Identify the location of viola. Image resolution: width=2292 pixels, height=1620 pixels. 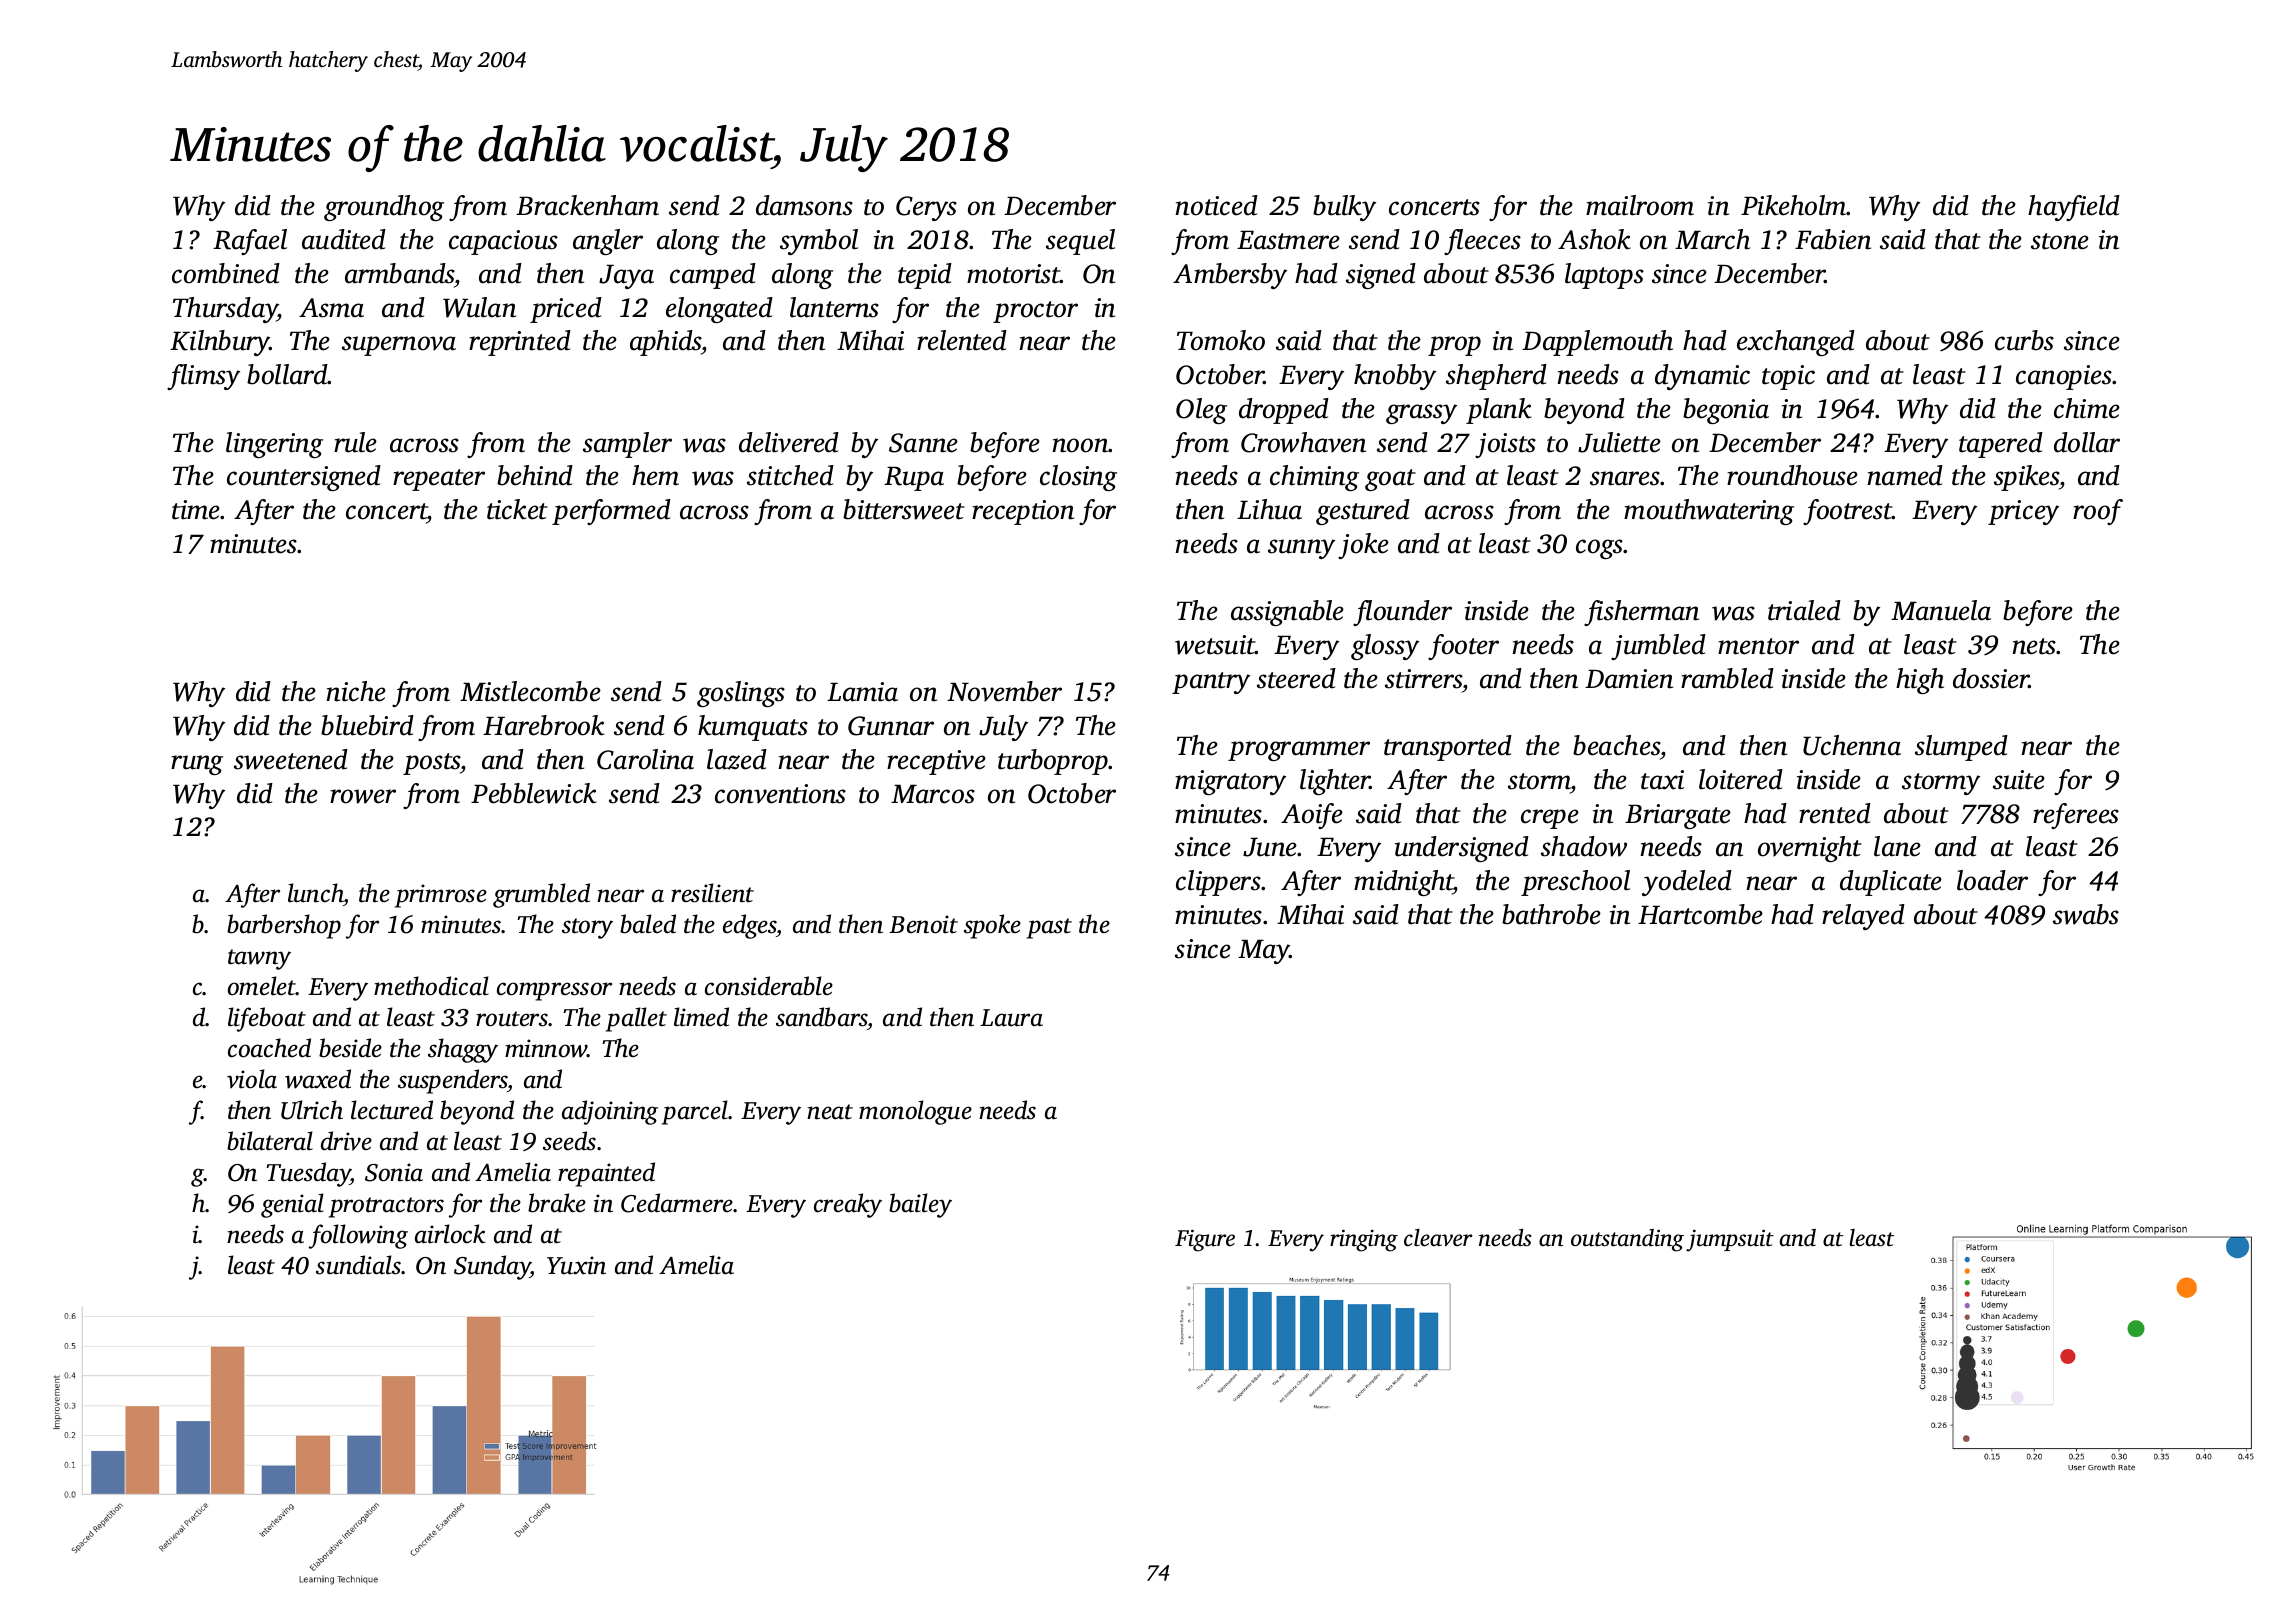
(252, 1079).
